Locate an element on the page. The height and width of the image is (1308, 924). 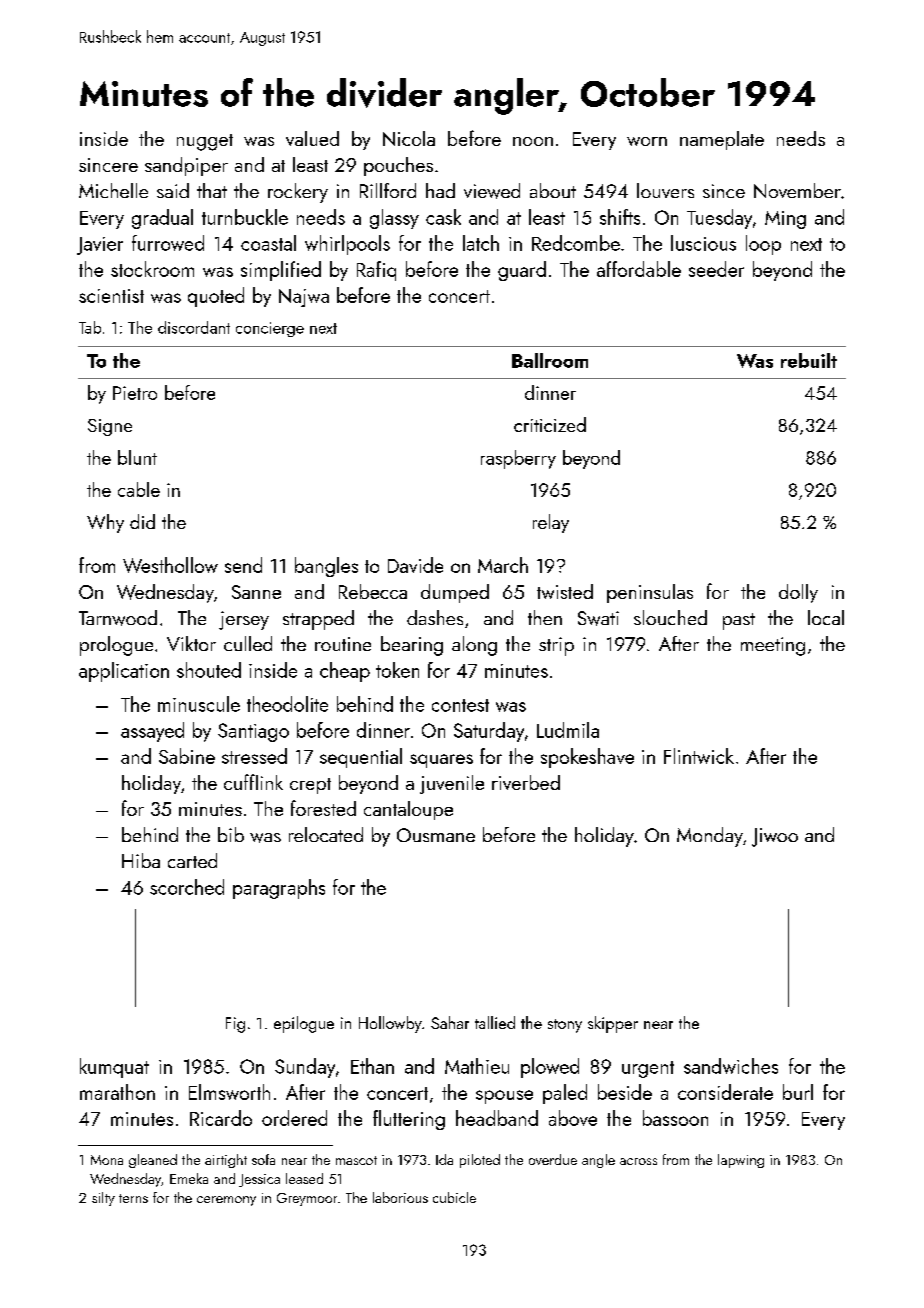
riverbed is located at coordinates (526, 782).
